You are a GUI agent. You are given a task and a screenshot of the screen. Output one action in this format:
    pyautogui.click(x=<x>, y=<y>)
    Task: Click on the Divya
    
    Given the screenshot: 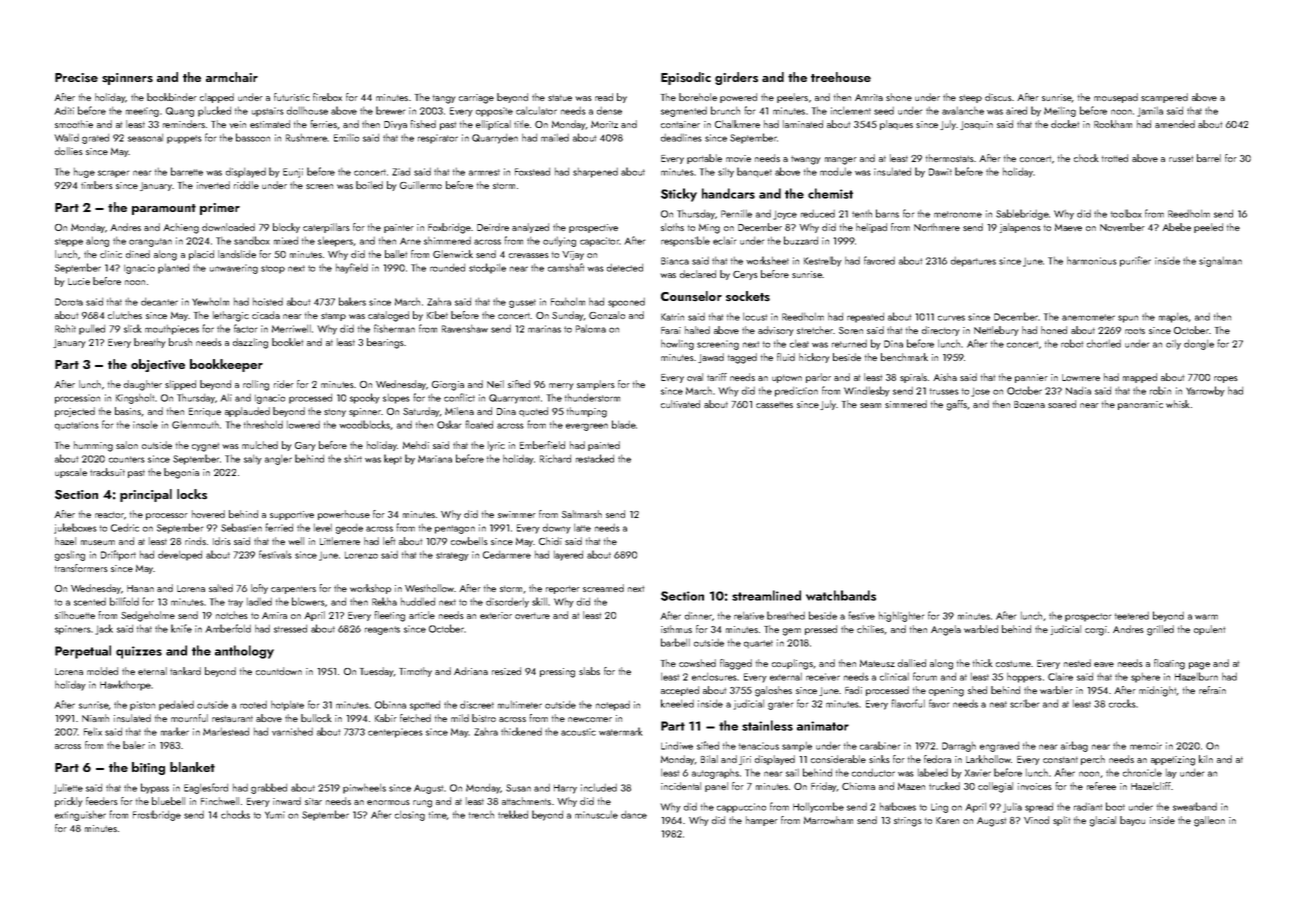 What is the action you would take?
    pyautogui.click(x=395, y=125)
